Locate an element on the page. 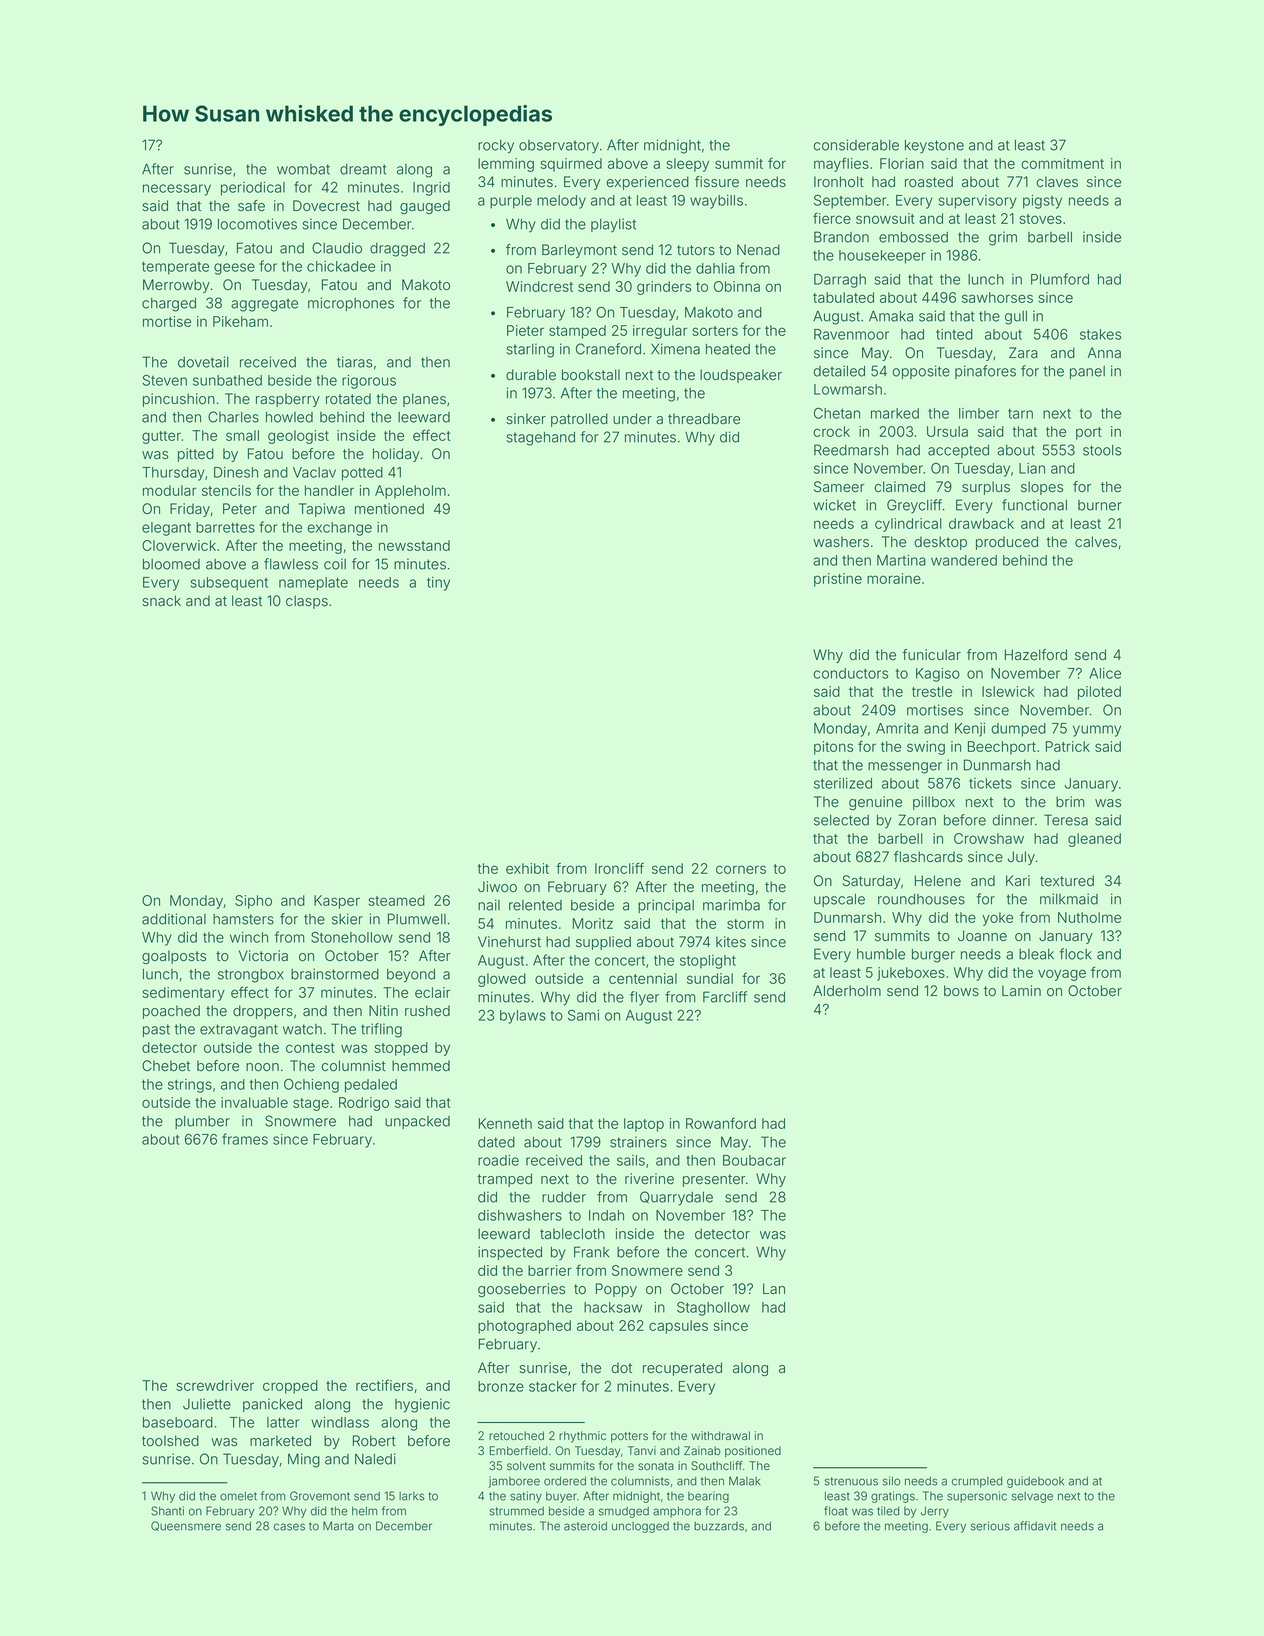 Image resolution: width=1264 pixels, height=1636 pixels. snack is located at coordinates (161, 601).
